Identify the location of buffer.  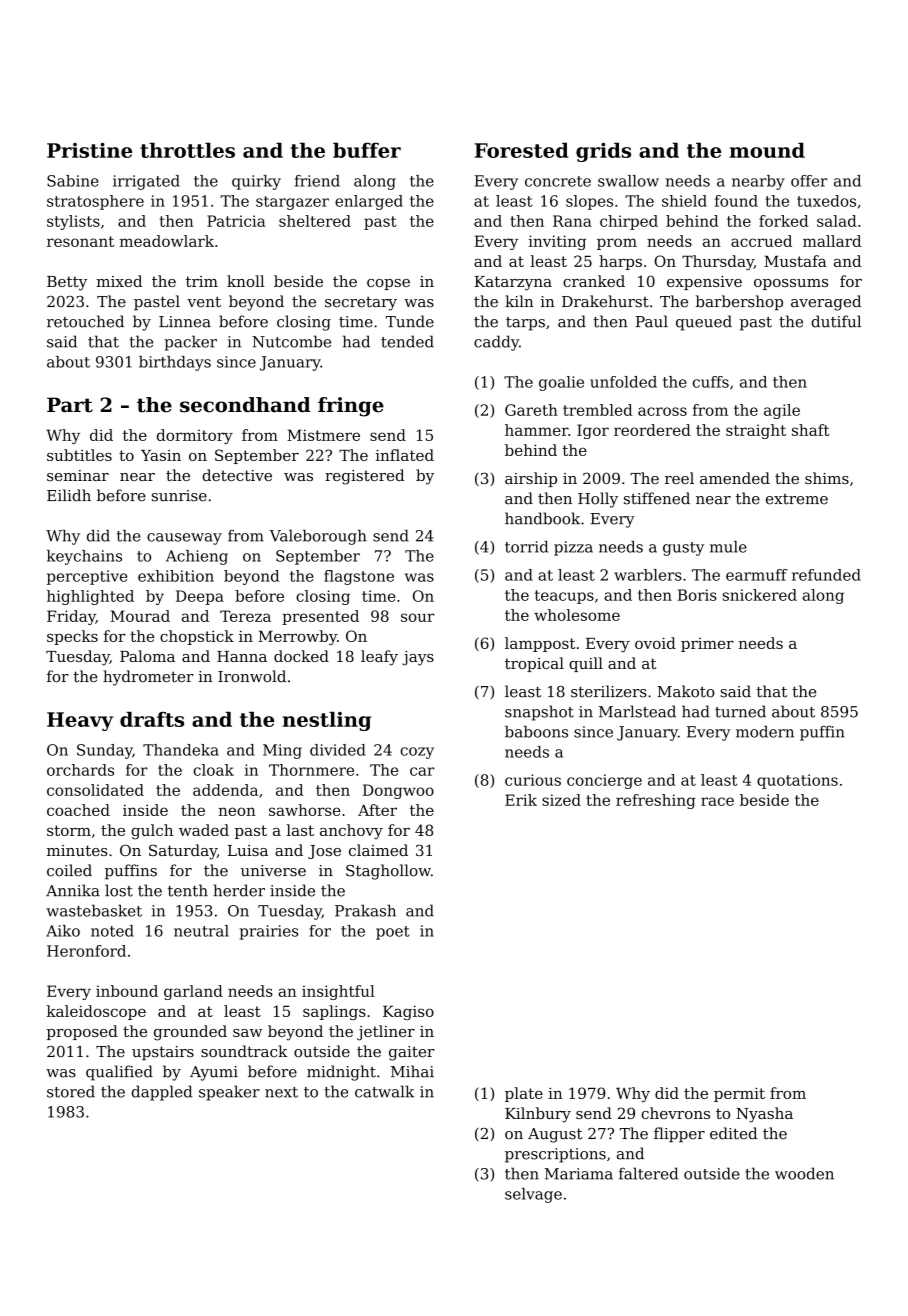
(367, 150).
